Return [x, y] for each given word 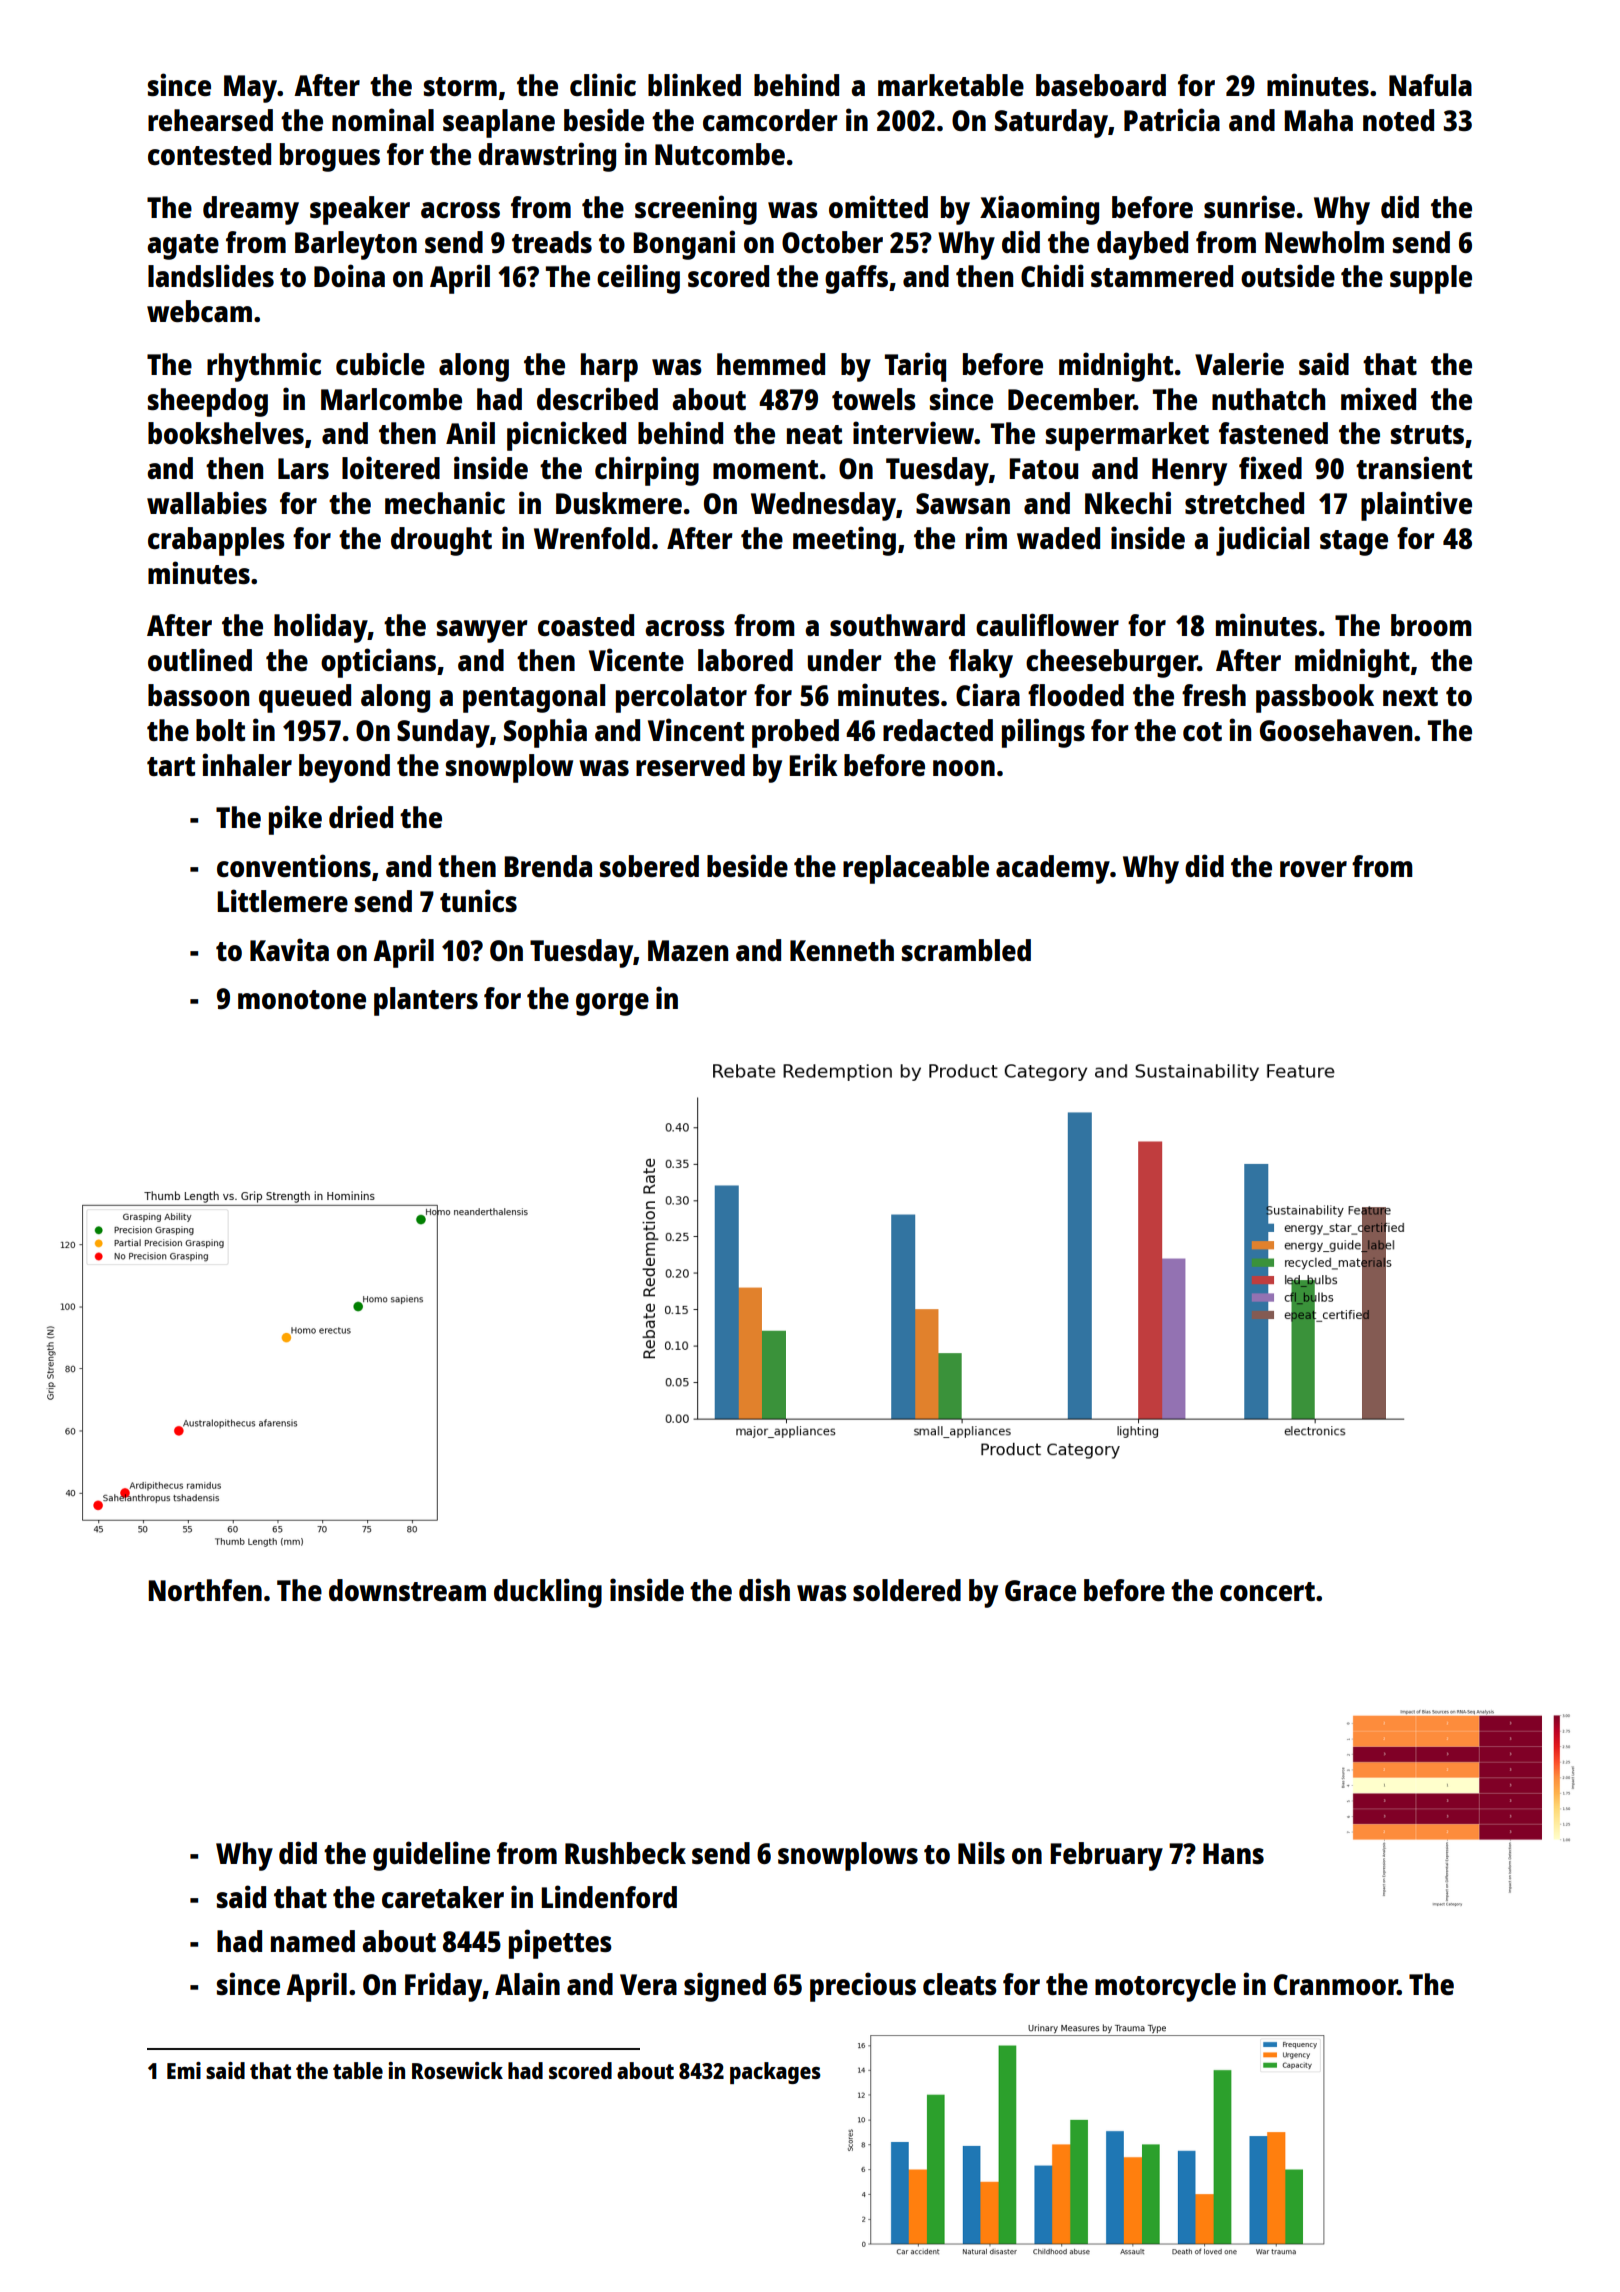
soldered [907, 1590]
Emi [184, 2070]
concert [1267, 1591]
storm [460, 86]
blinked [694, 84]
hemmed [771, 364]
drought [441, 541]
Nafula [1430, 85]
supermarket [1127, 436]
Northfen [205, 1590]
